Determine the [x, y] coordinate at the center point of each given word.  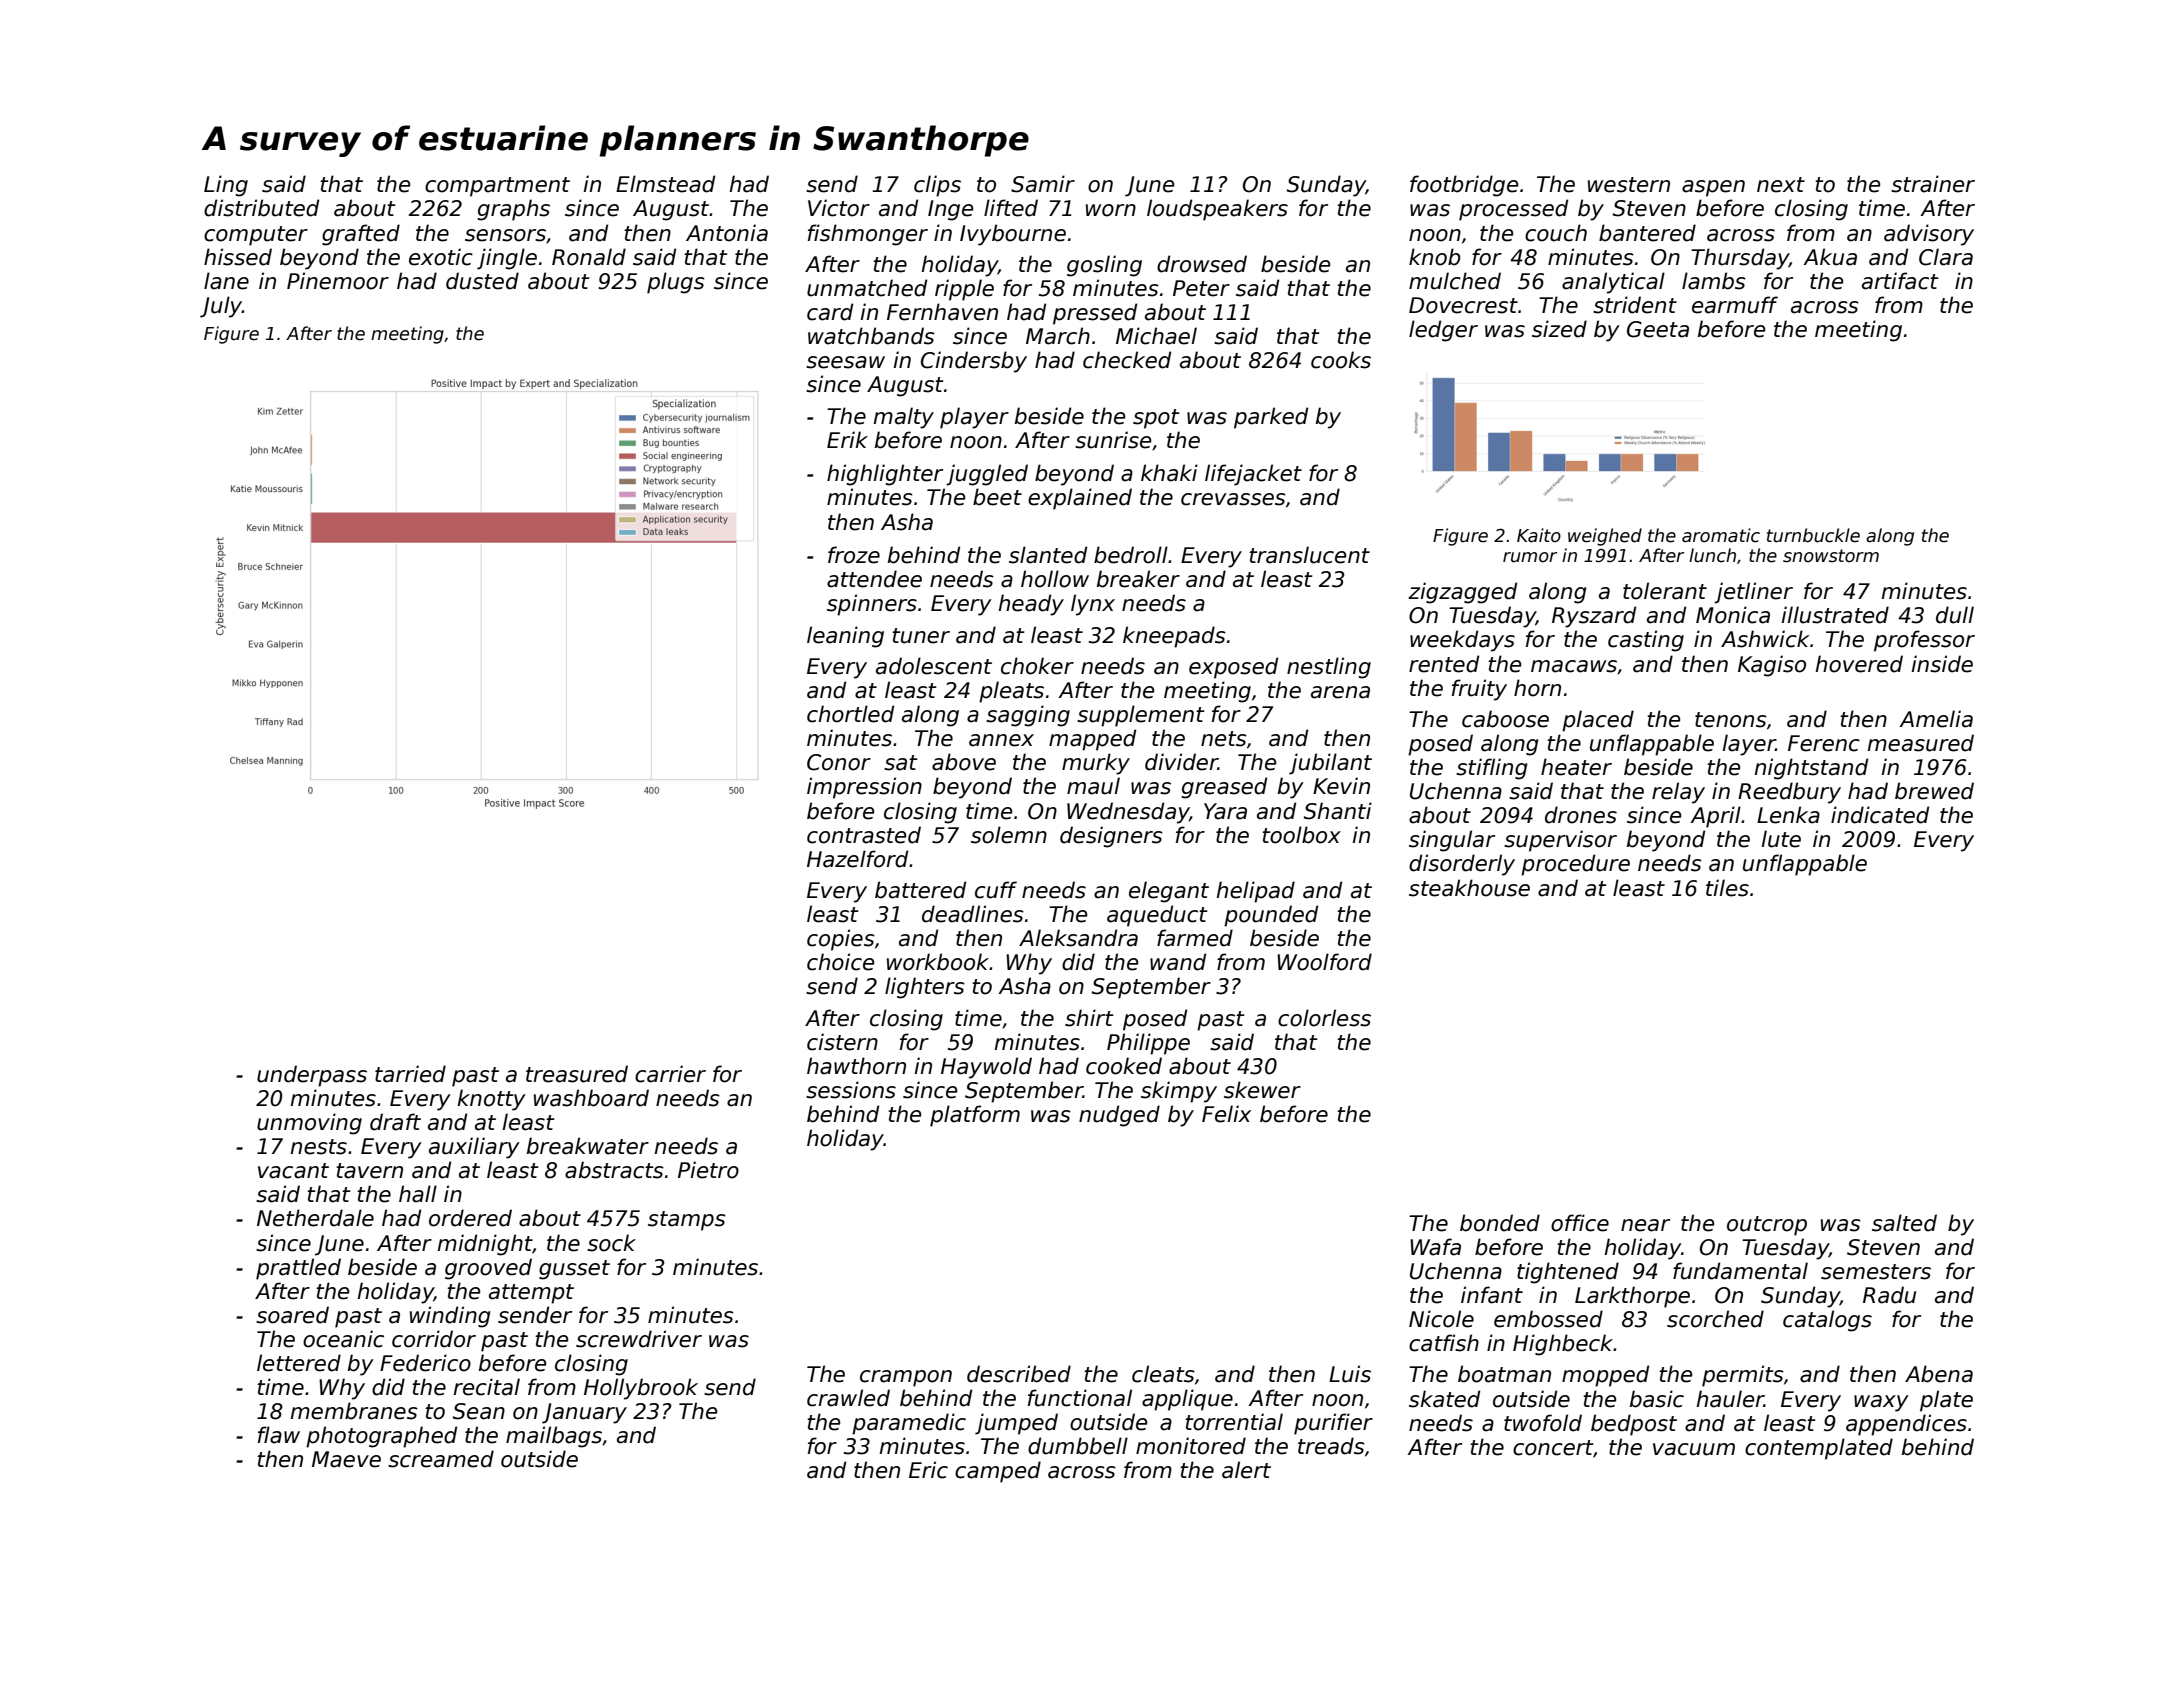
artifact [1900, 281]
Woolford [1324, 962]
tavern [369, 1171]
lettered [299, 1363]
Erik [847, 439]
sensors [505, 235]
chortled [850, 714]
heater [1576, 767]
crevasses [1233, 499]
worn [1111, 210]
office [1580, 1223]
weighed [1605, 537]
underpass [312, 1076]
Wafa [1435, 1247]
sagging [1028, 716]
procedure [1575, 865]
